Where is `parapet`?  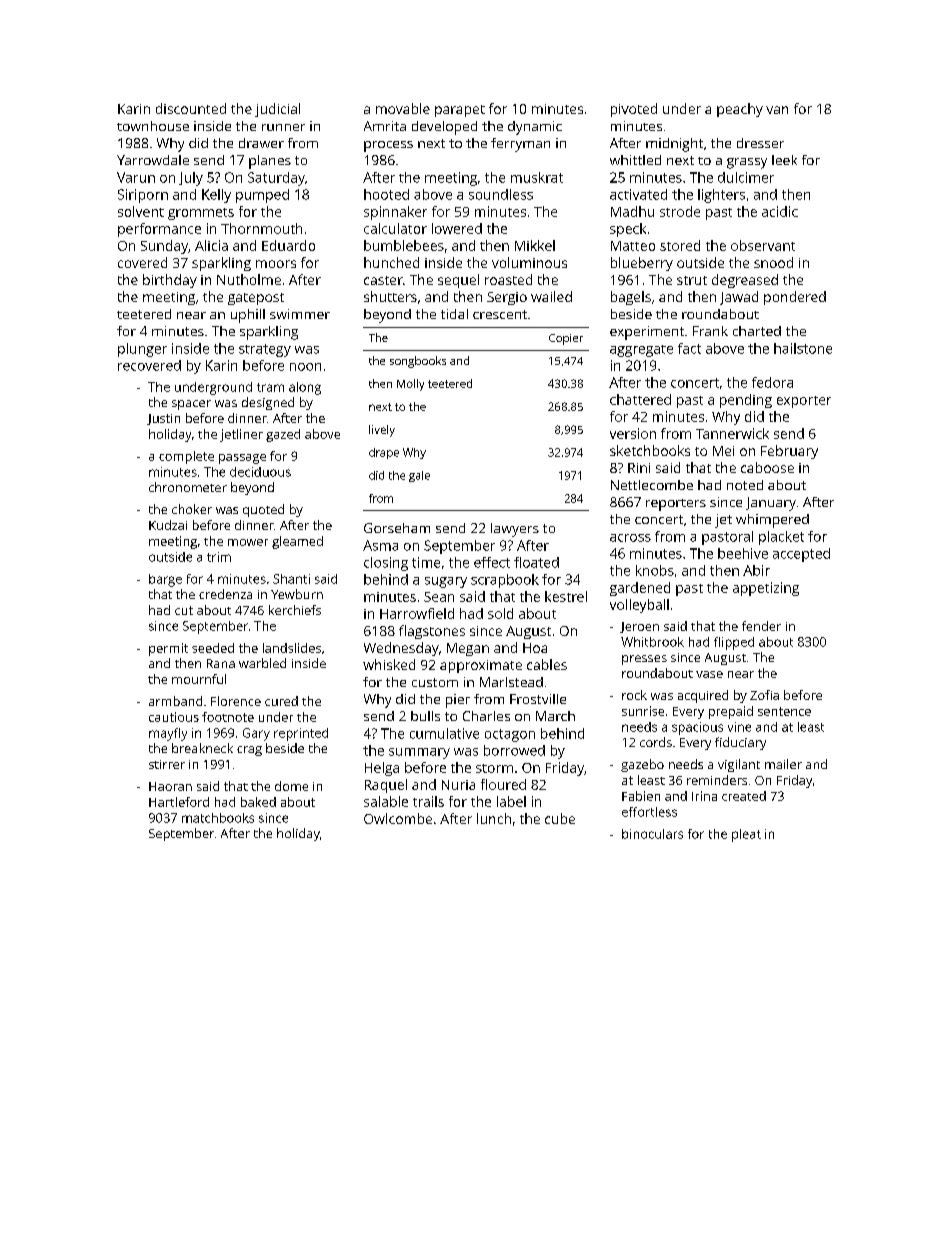
parapet is located at coordinates (460, 111).
